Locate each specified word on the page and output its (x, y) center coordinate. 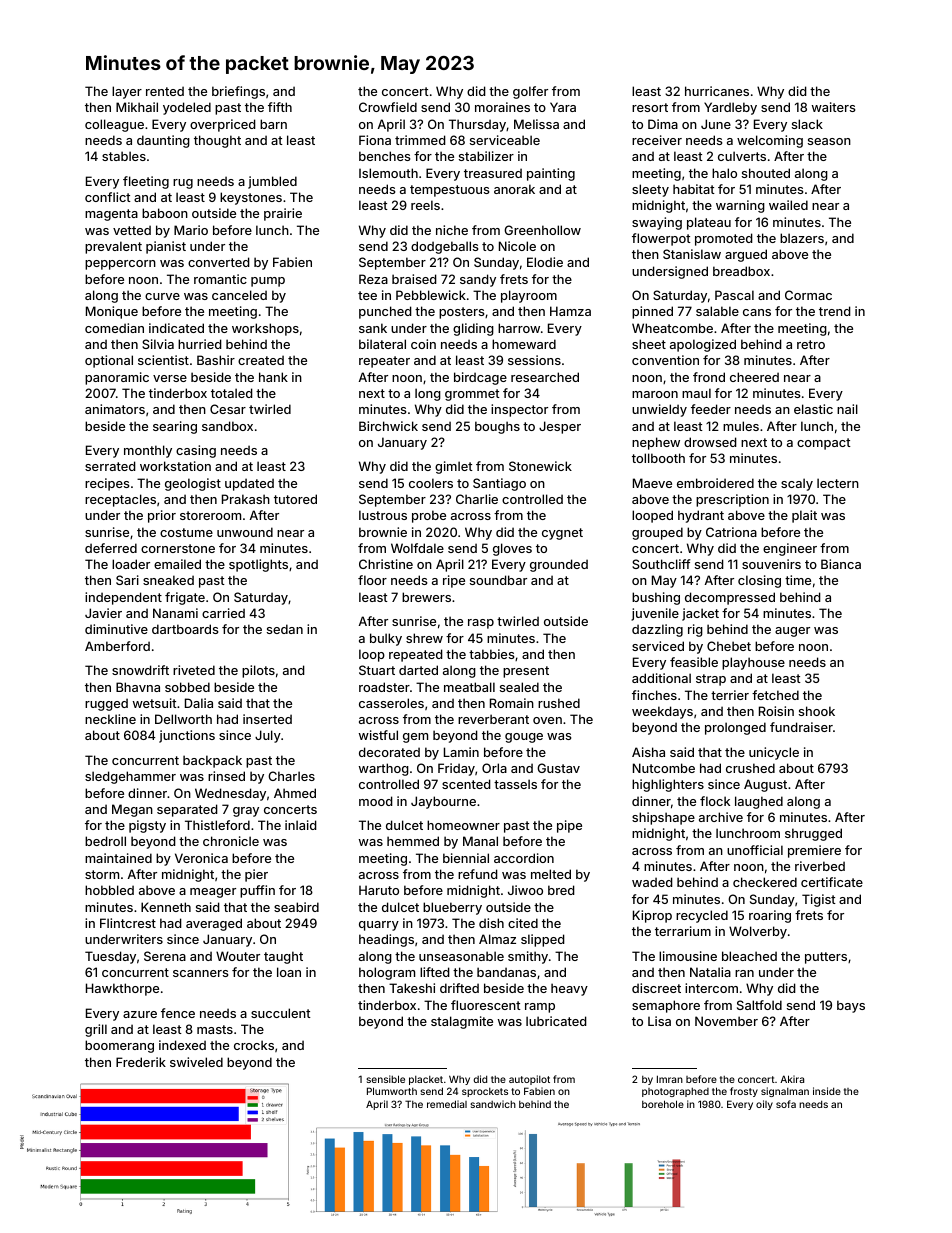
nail (847, 409)
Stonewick (540, 466)
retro (811, 344)
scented (466, 784)
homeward (524, 344)
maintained (118, 858)
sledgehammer (130, 777)
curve (162, 296)
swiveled (196, 1062)
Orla (494, 768)
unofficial (755, 850)
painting (551, 174)
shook (817, 711)
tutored (295, 499)
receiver (657, 140)
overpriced (223, 125)
